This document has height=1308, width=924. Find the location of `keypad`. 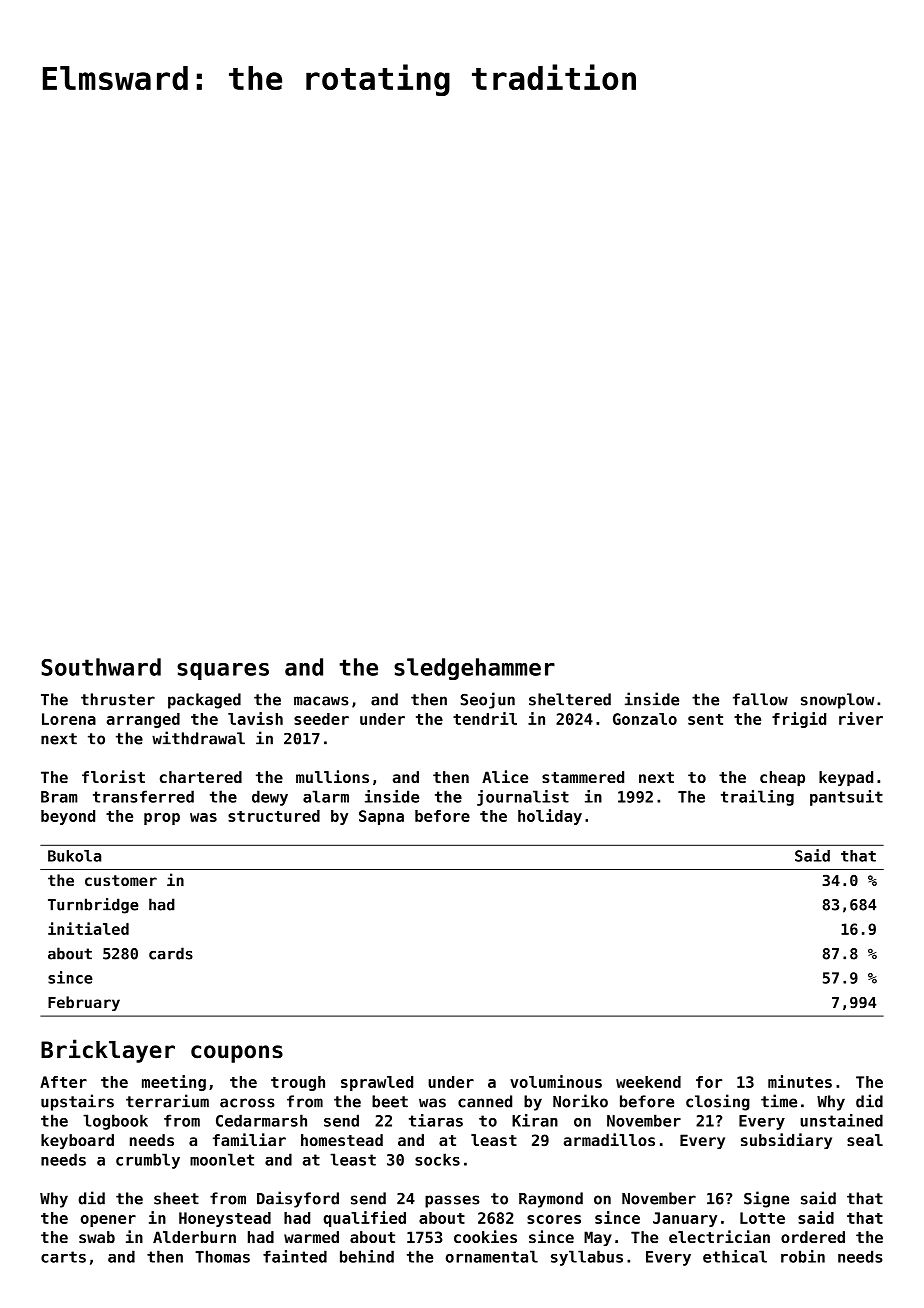

keypad is located at coordinates (846, 778).
